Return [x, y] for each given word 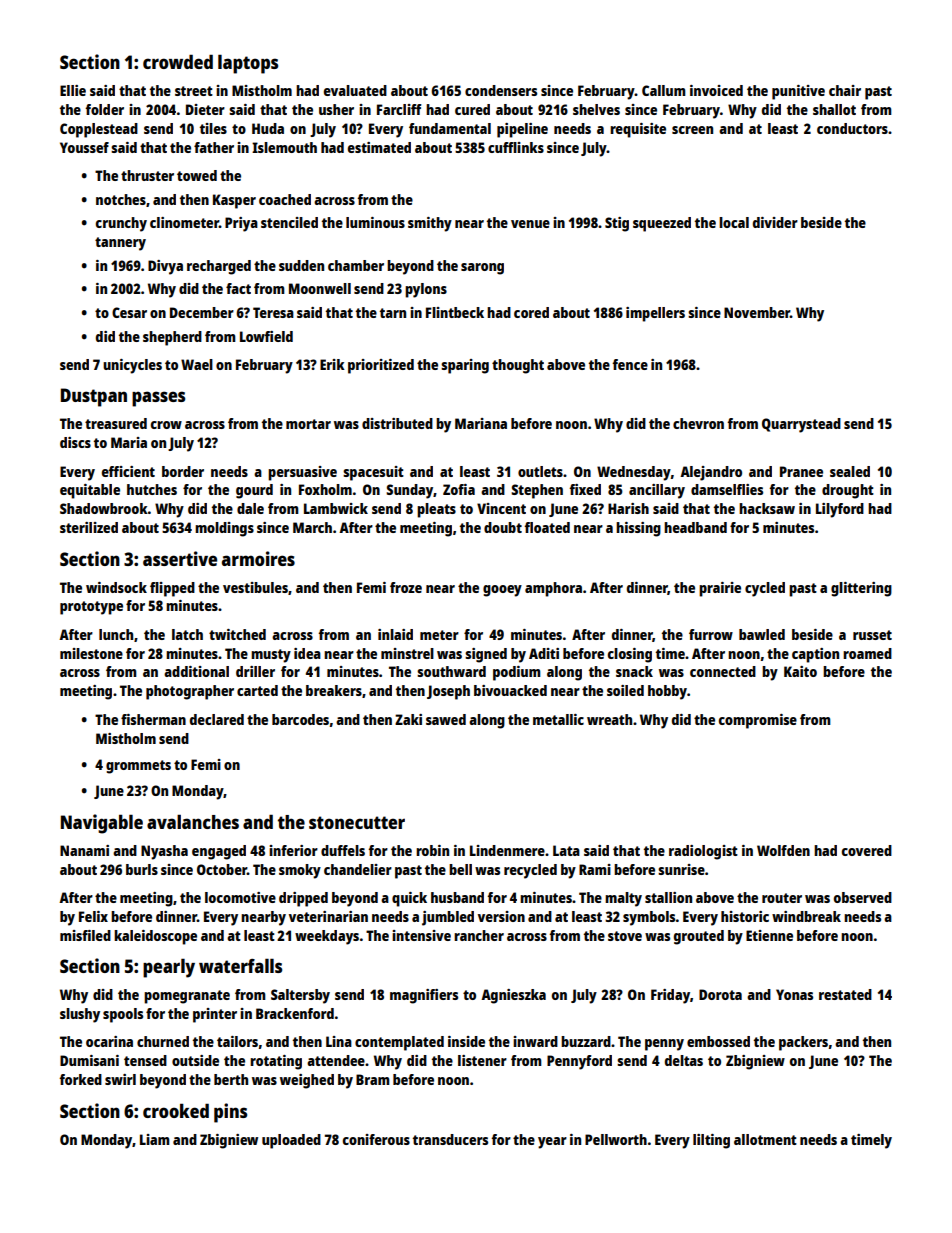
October [222, 869]
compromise [758, 721]
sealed [850, 471]
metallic [558, 719]
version [501, 916]
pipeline [522, 130]
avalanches [193, 821]
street [194, 91]
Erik [332, 364]
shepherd [172, 338]
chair [845, 90]
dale [250, 508]
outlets [540, 471]
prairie [720, 589]
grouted [699, 937]
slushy [80, 1015]
